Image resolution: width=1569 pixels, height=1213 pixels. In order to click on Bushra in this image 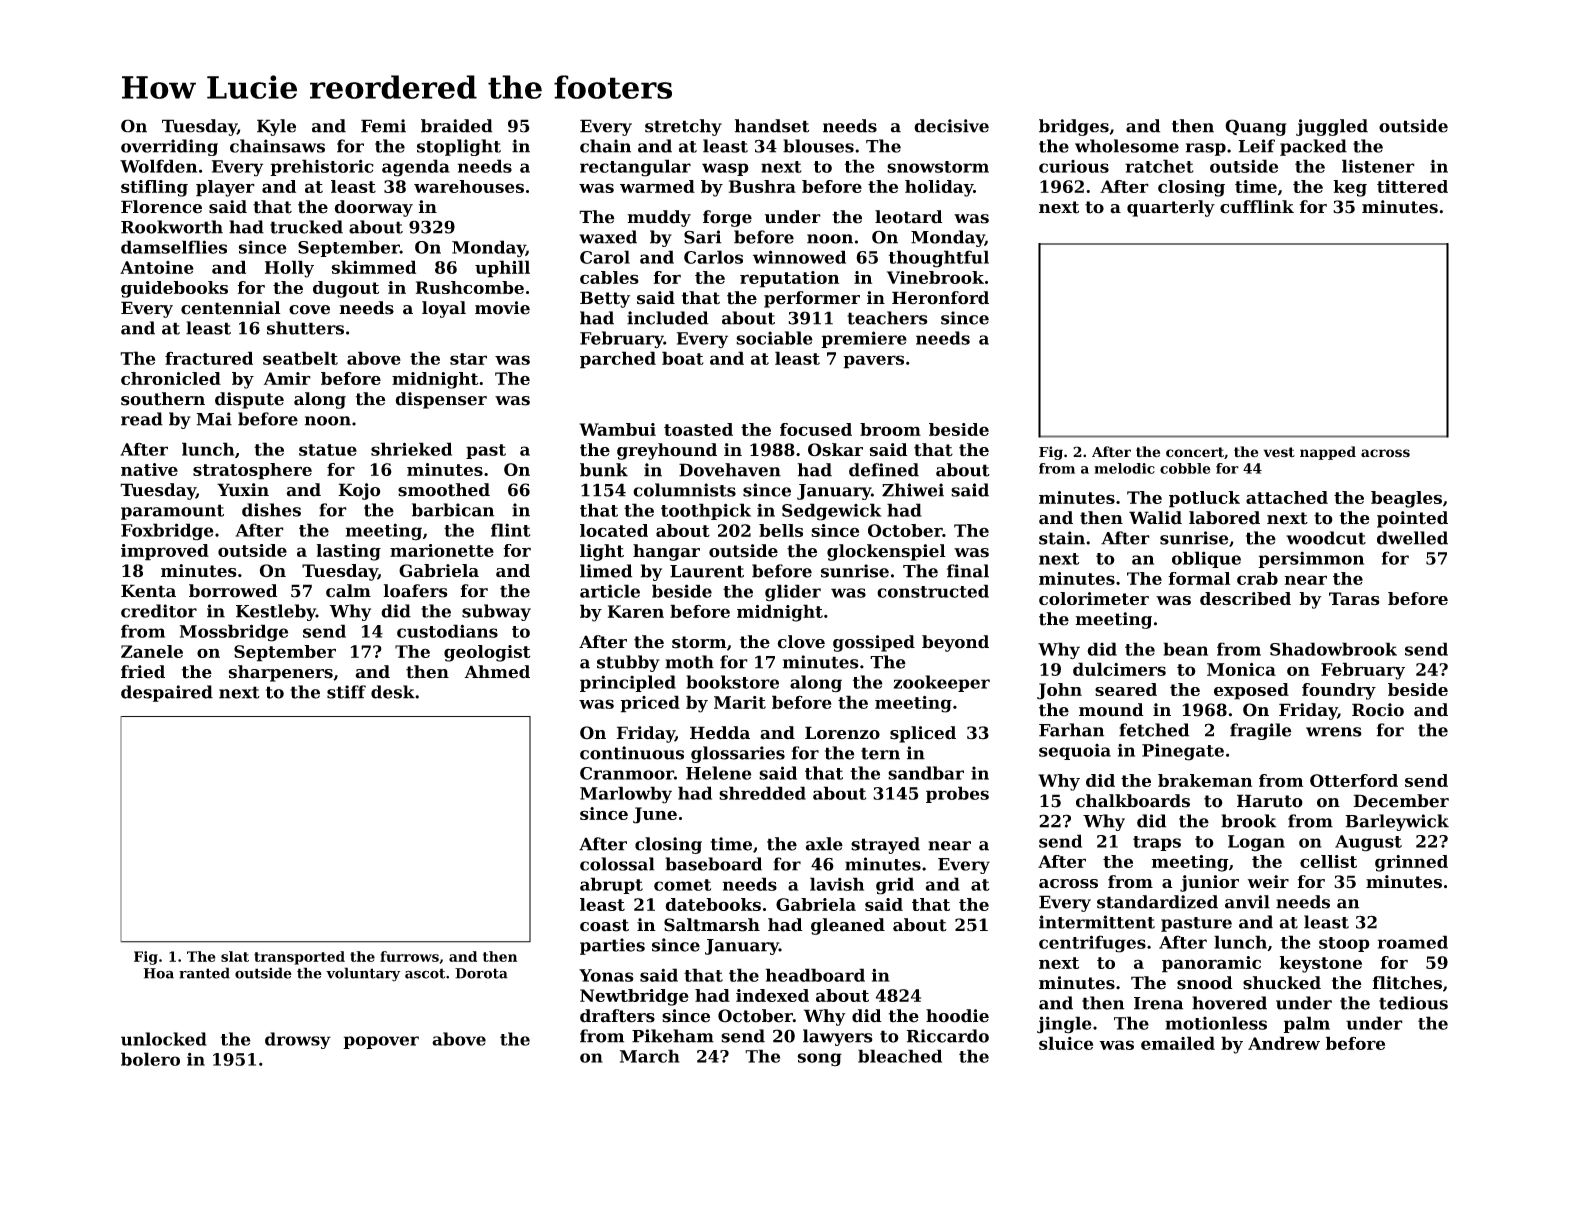, I will do `click(762, 186)`.
